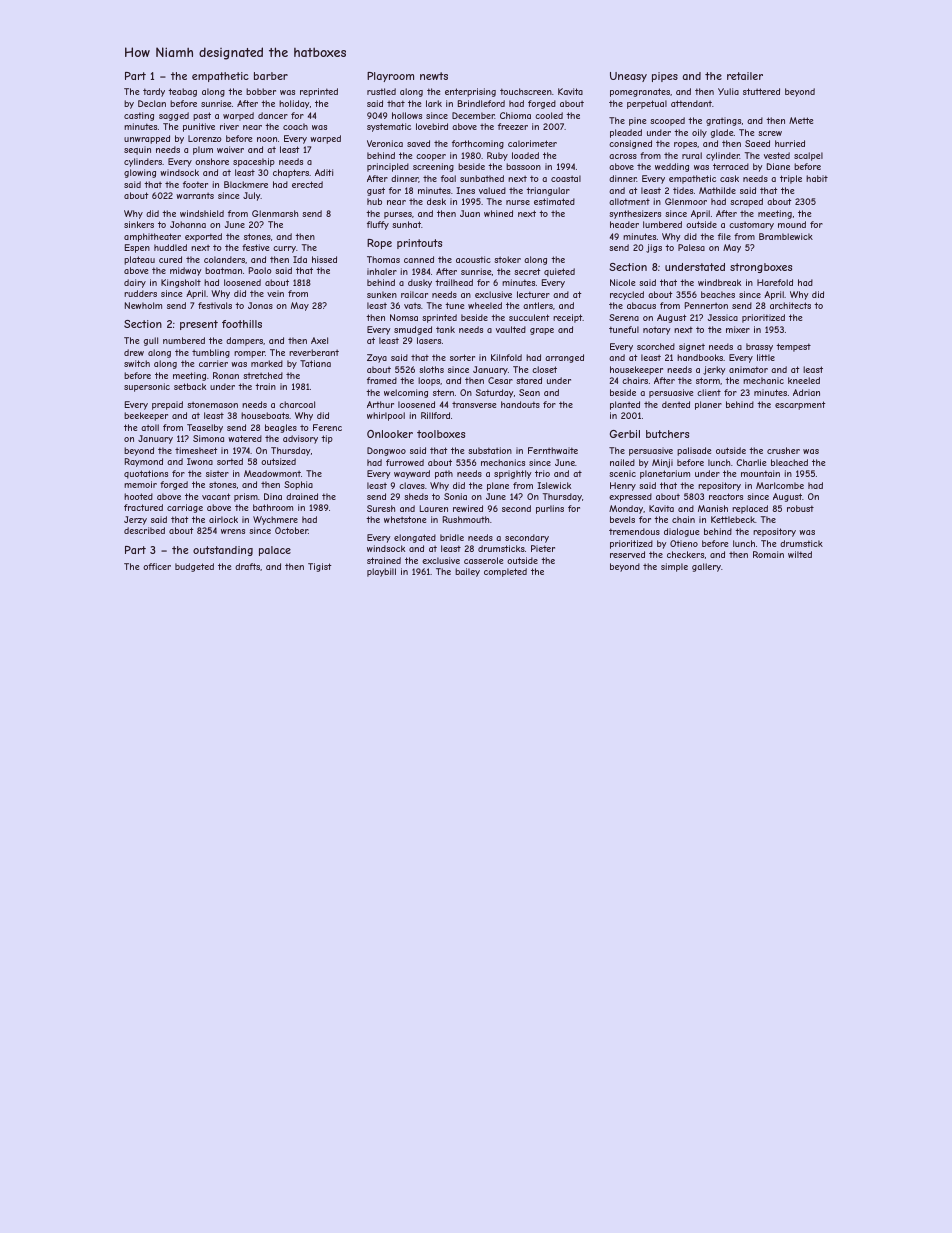 Image resolution: width=952 pixels, height=1233 pixels. What do you see at coordinates (154, 92) in the image?
I see `tardy` at bounding box center [154, 92].
